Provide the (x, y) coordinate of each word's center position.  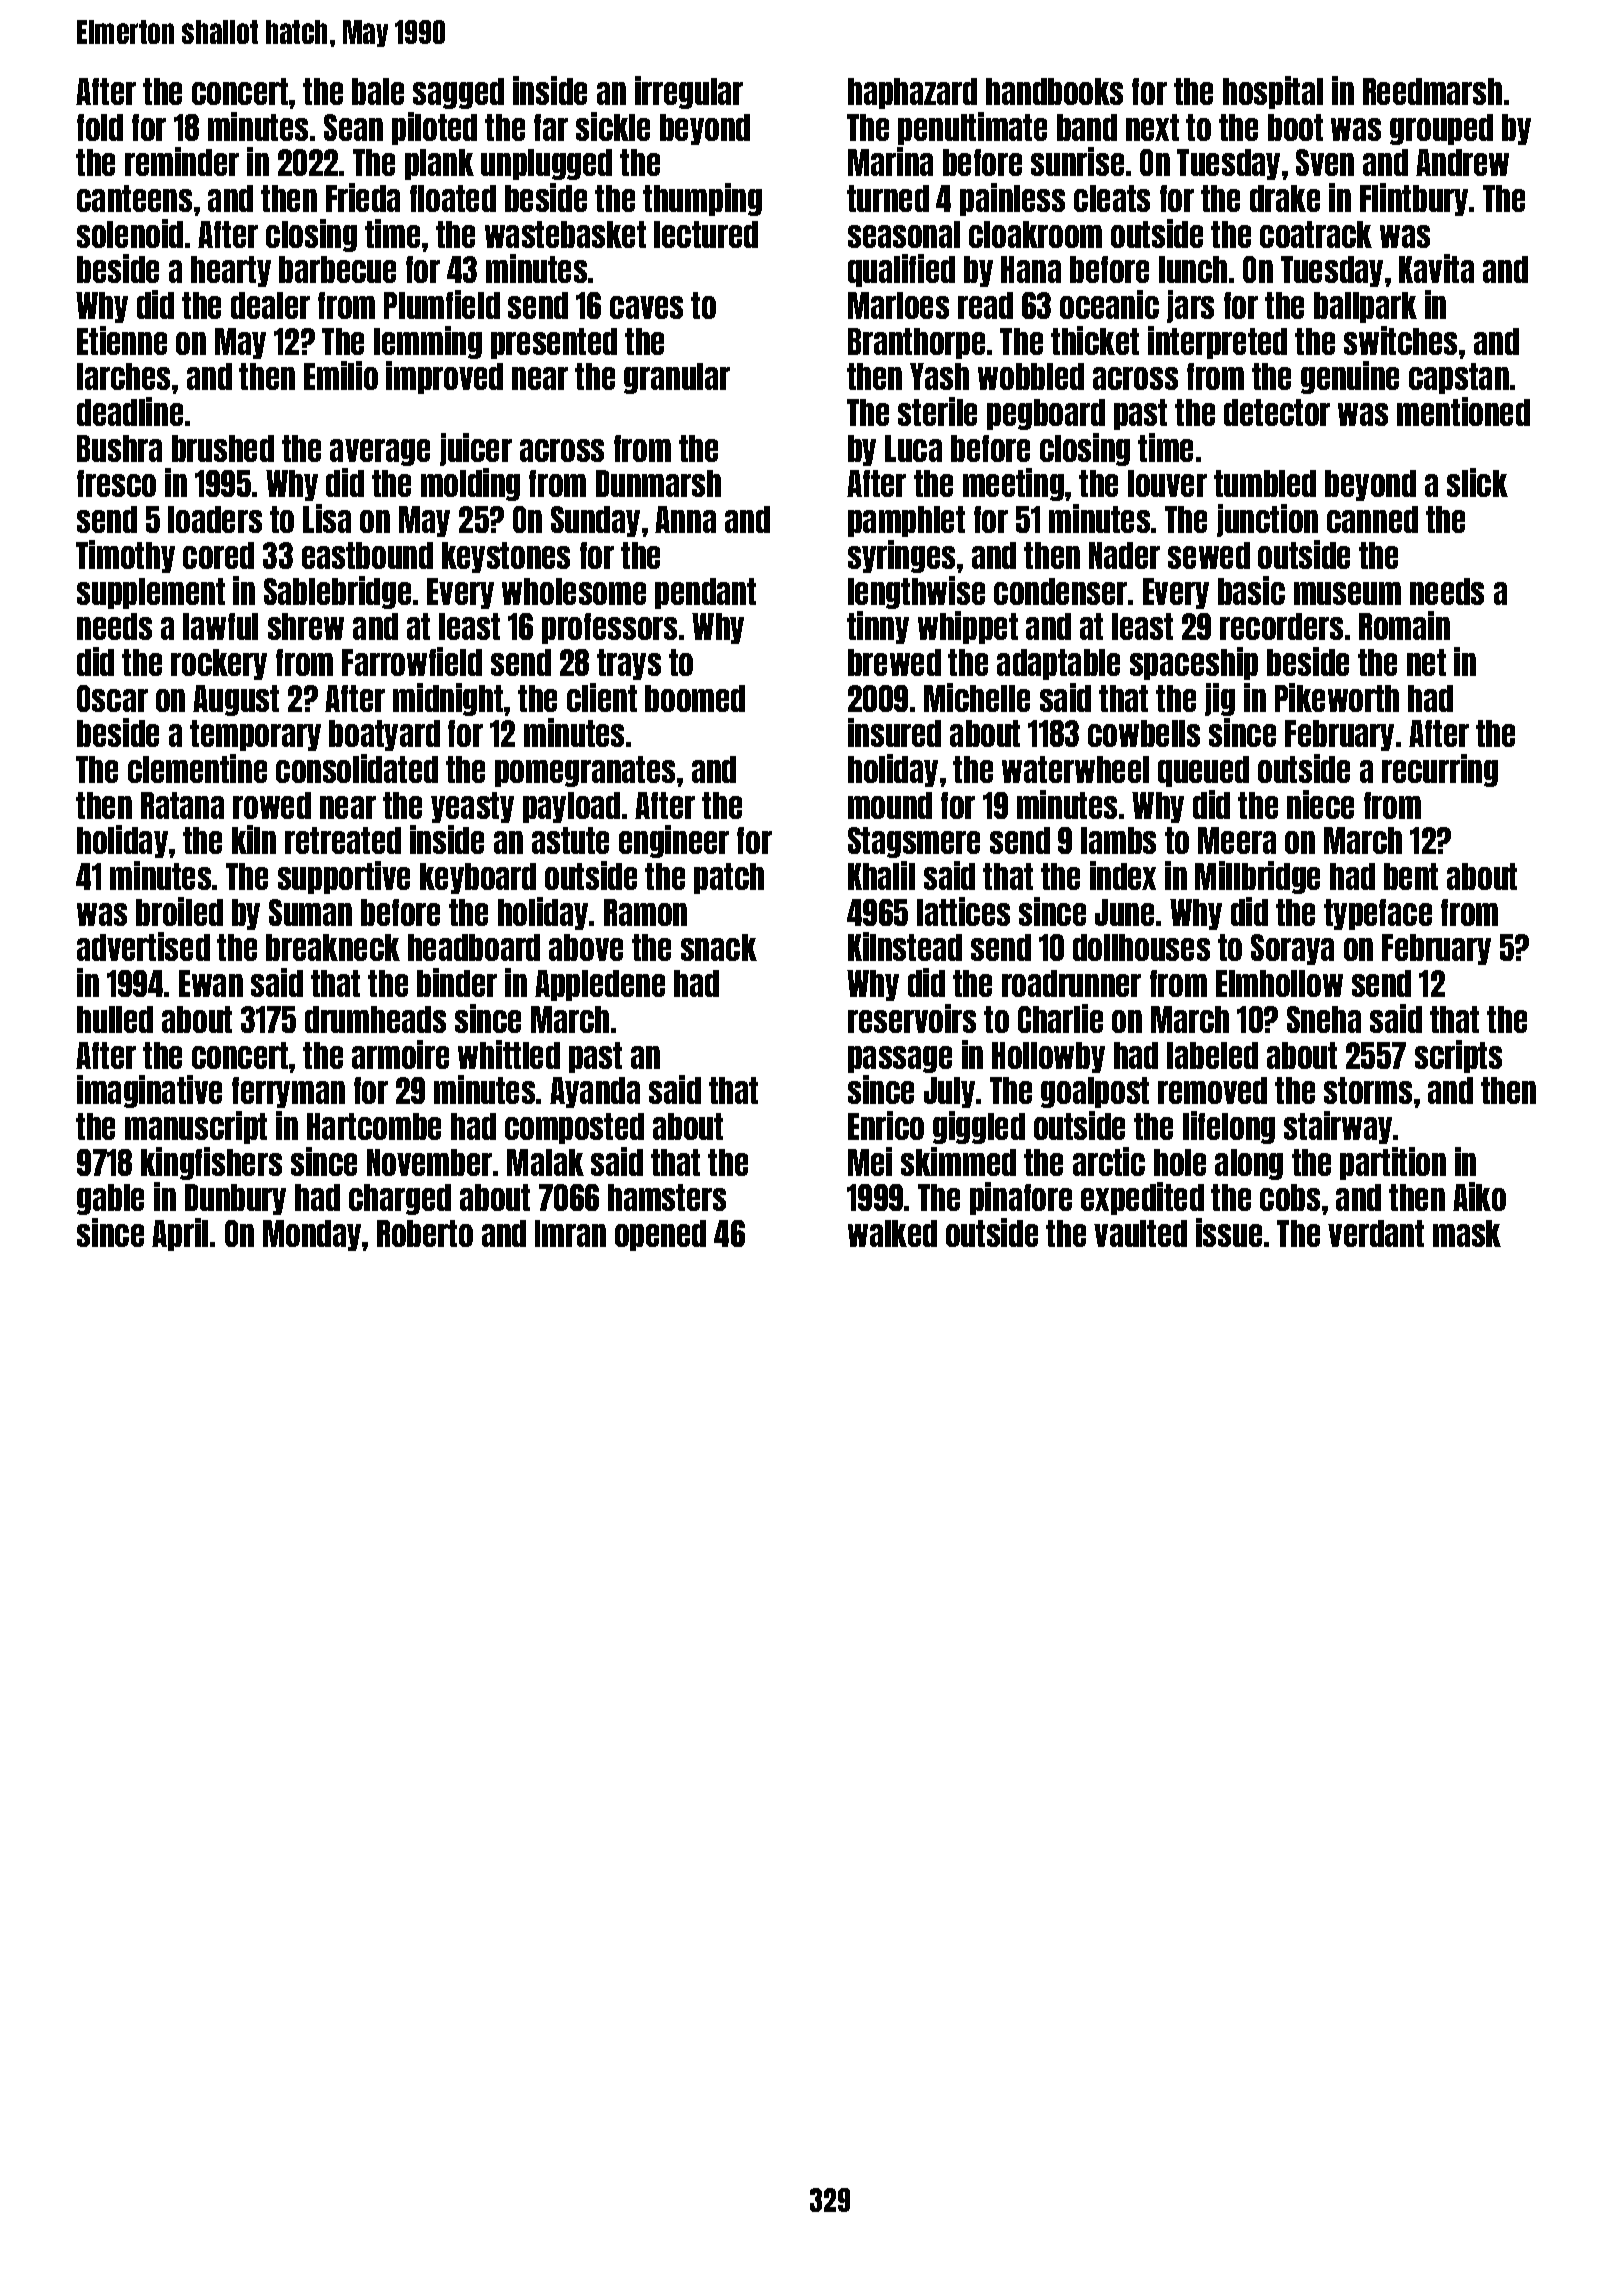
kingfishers (211, 1163)
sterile (937, 411)
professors (609, 628)
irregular (689, 92)
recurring (1440, 770)
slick (1477, 482)
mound (890, 805)
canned (1372, 519)
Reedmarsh (1432, 91)
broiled (179, 911)
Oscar (112, 698)
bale (378, 91)
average (380, 452)
